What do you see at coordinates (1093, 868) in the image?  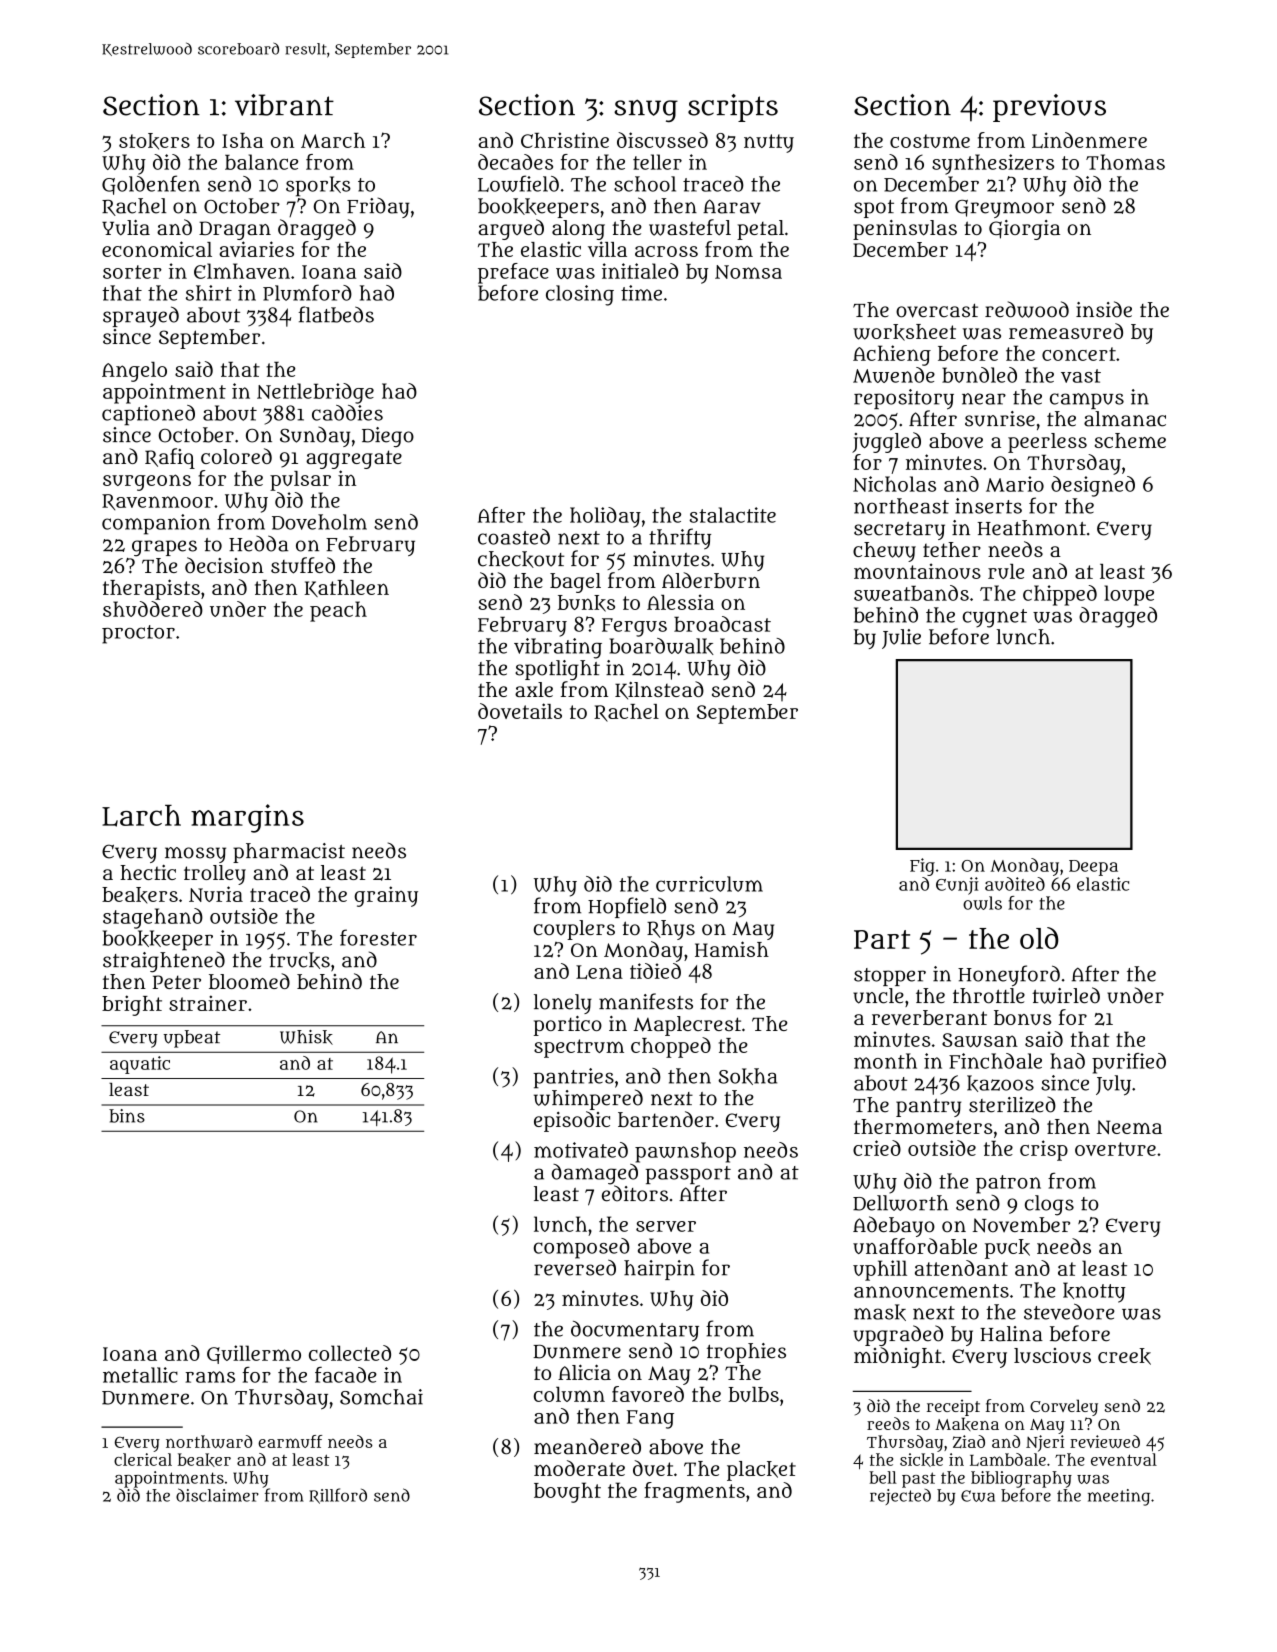 I see `Deepa` at bounding box center [1093, 868].
